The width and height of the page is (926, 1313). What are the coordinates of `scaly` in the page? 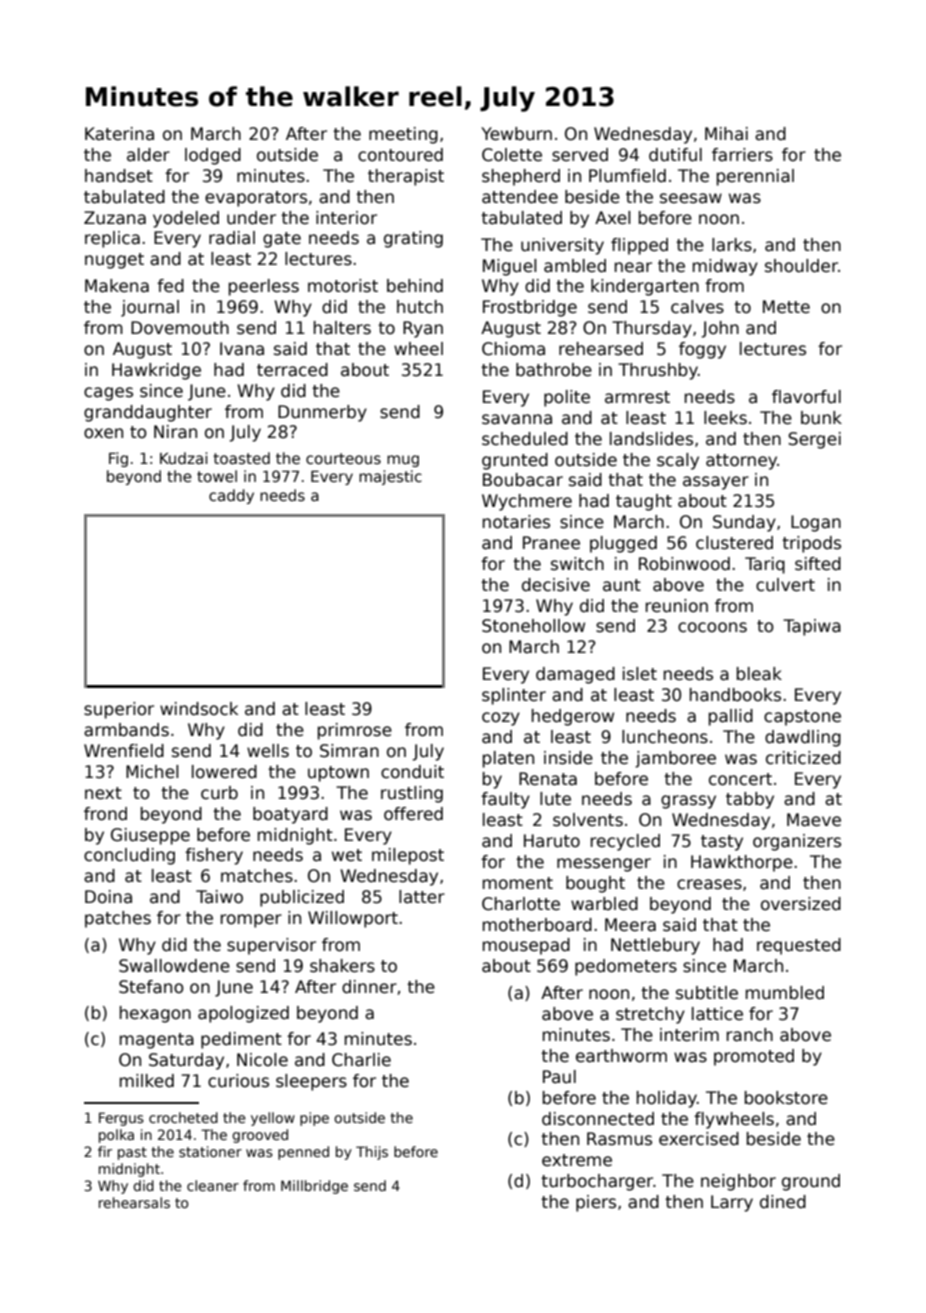 It's located at (678, 461).
